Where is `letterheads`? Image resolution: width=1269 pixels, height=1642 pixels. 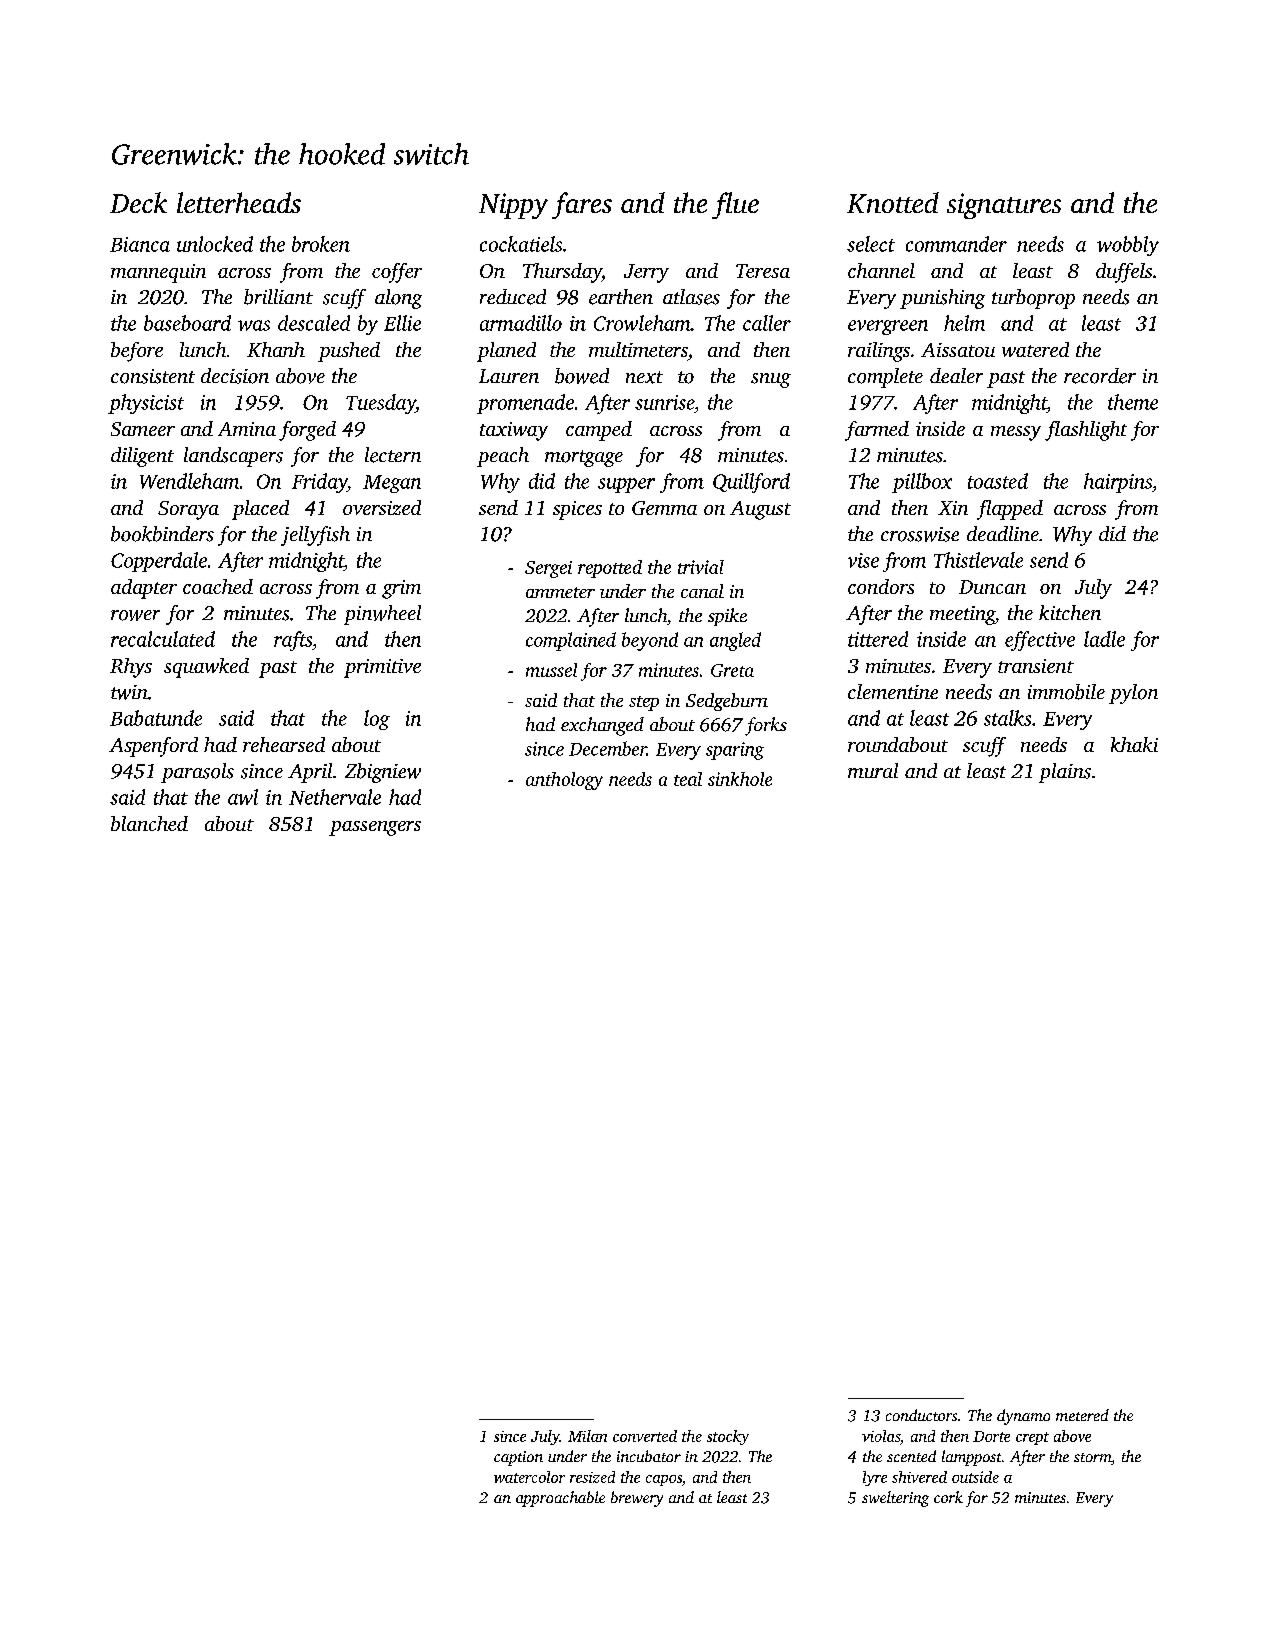 letterheads is located at coordinates (239, 202).
